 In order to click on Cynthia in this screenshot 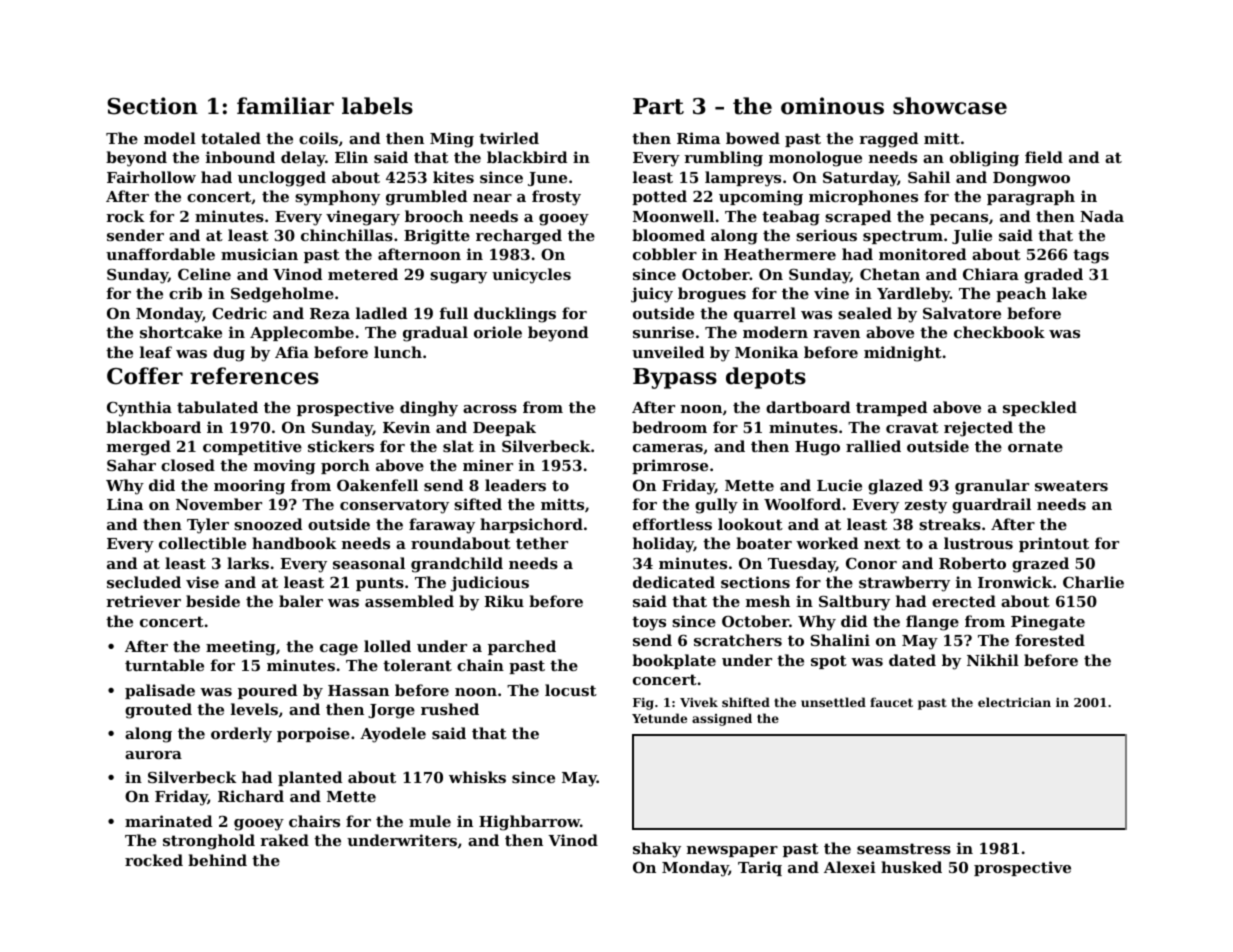, I will do `click(139, 409)`.
